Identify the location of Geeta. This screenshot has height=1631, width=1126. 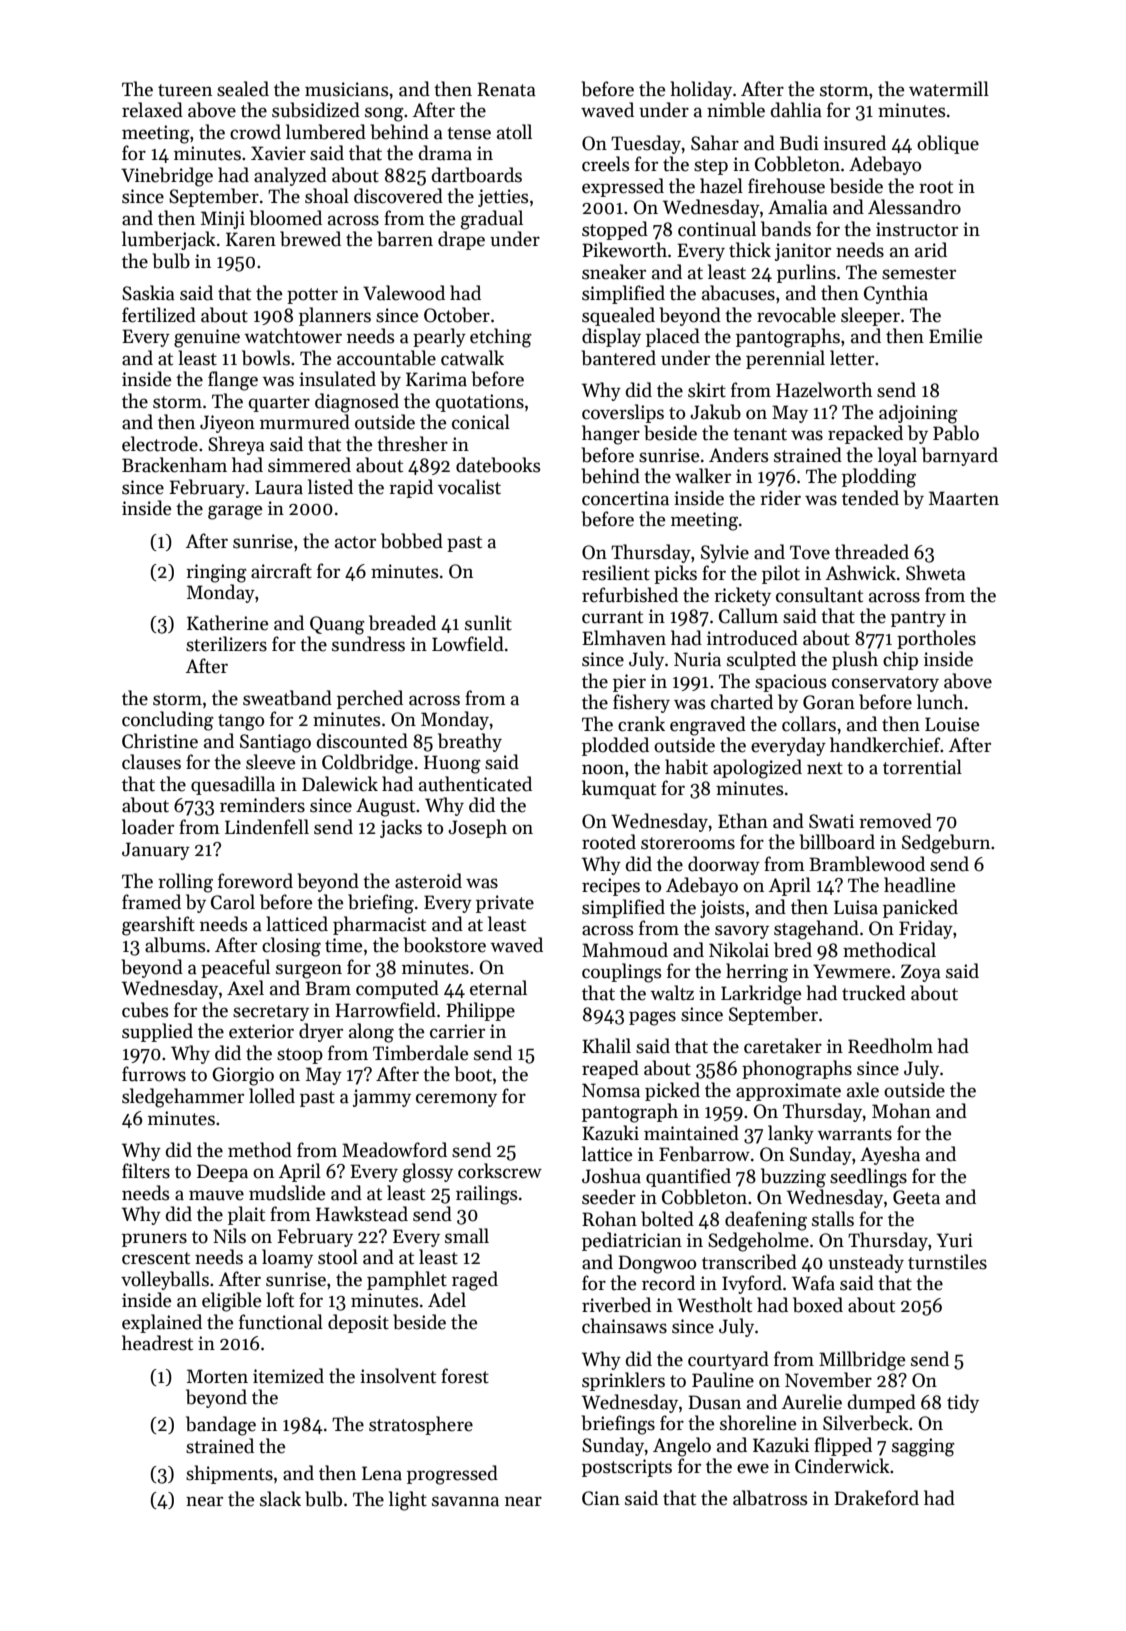
(916, 1197).
